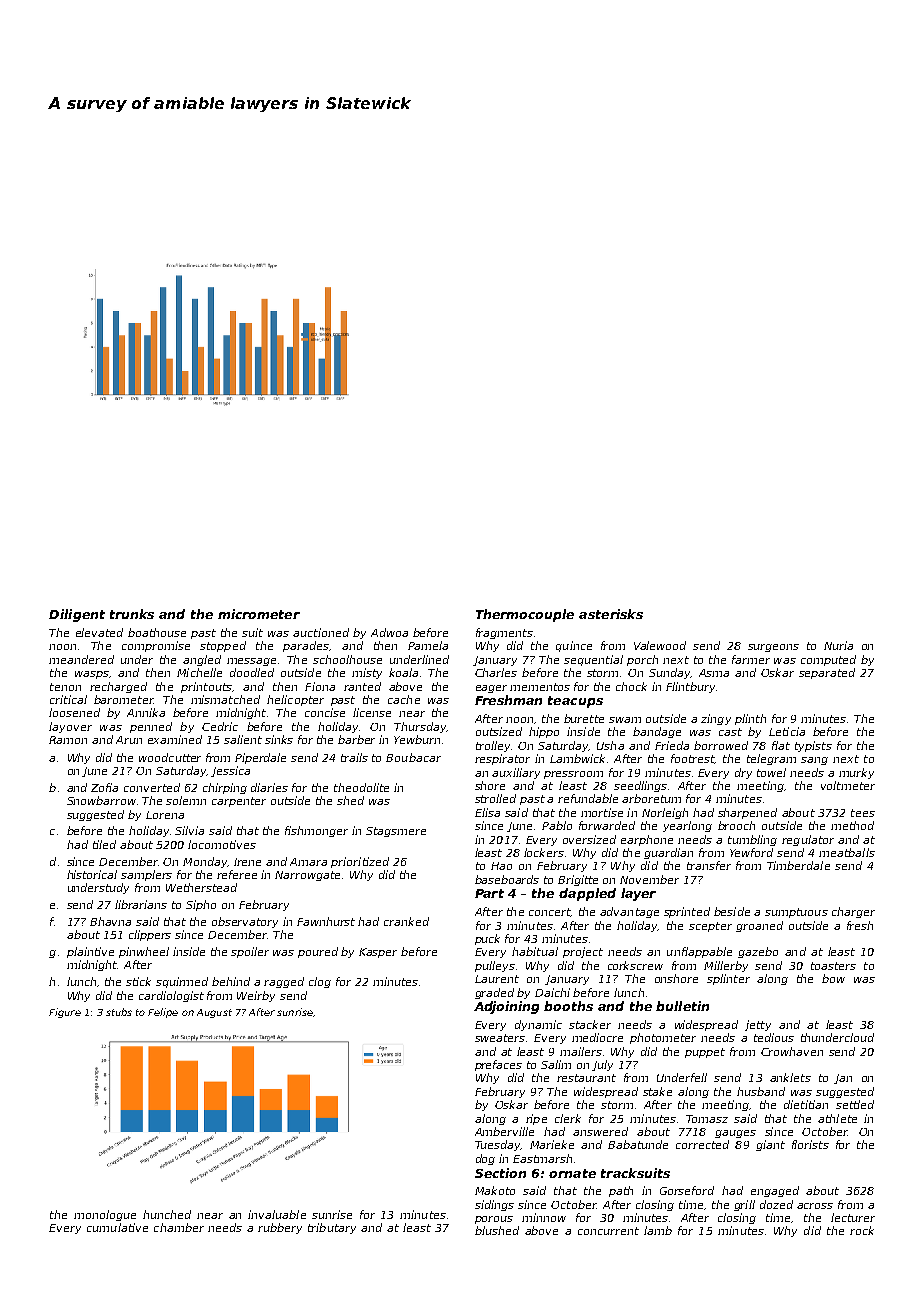 The image size is (924, 1308). Describe the element at coordinates (167, 1214) in the page. I see `hunched` at that location.
